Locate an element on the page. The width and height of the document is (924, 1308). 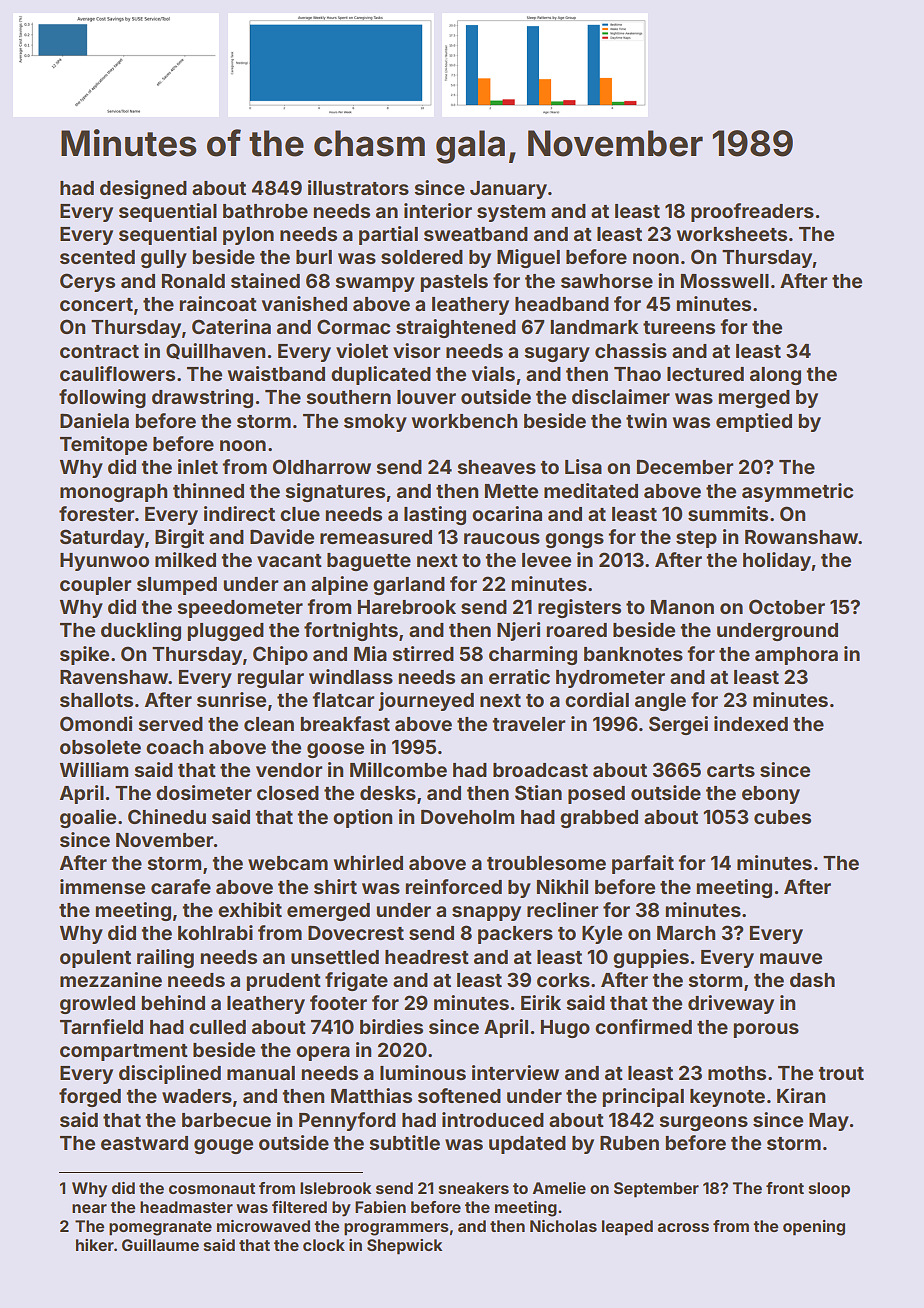
illustrators is located at coordinates (358, 187).
